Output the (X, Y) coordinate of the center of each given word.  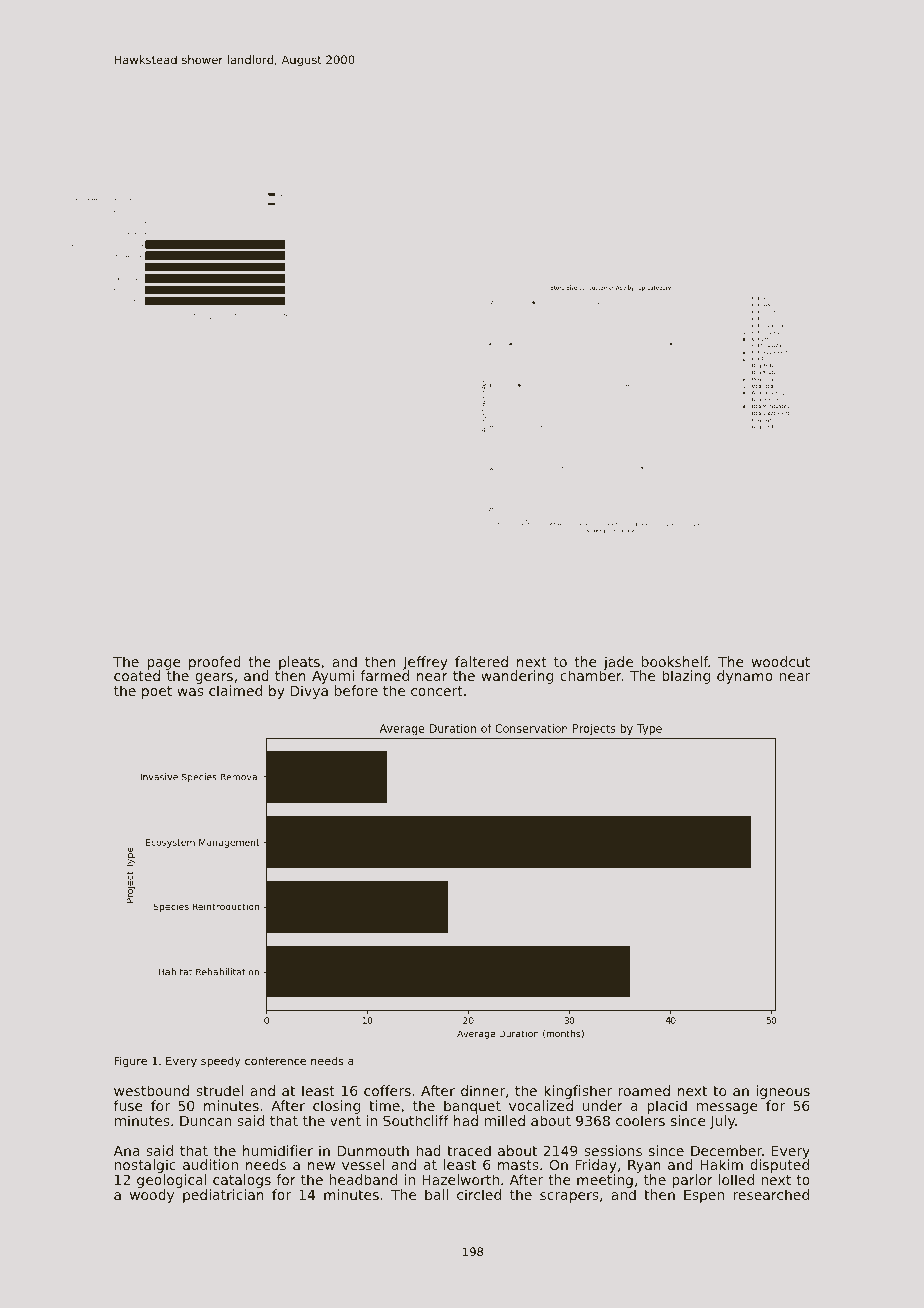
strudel (219, 1090)
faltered (481, 661)
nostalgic (145, 1166)
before (356, 690)
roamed (644, 1090)
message (727, 1108)
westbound (151, 1090)
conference (275, 1060)
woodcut (781, 661)
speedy (221, 1062)
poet (157, 692)
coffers (387, 1090)
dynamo (745, 677)
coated (137, 676)
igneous (783, 1092)
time (384, 1105)
